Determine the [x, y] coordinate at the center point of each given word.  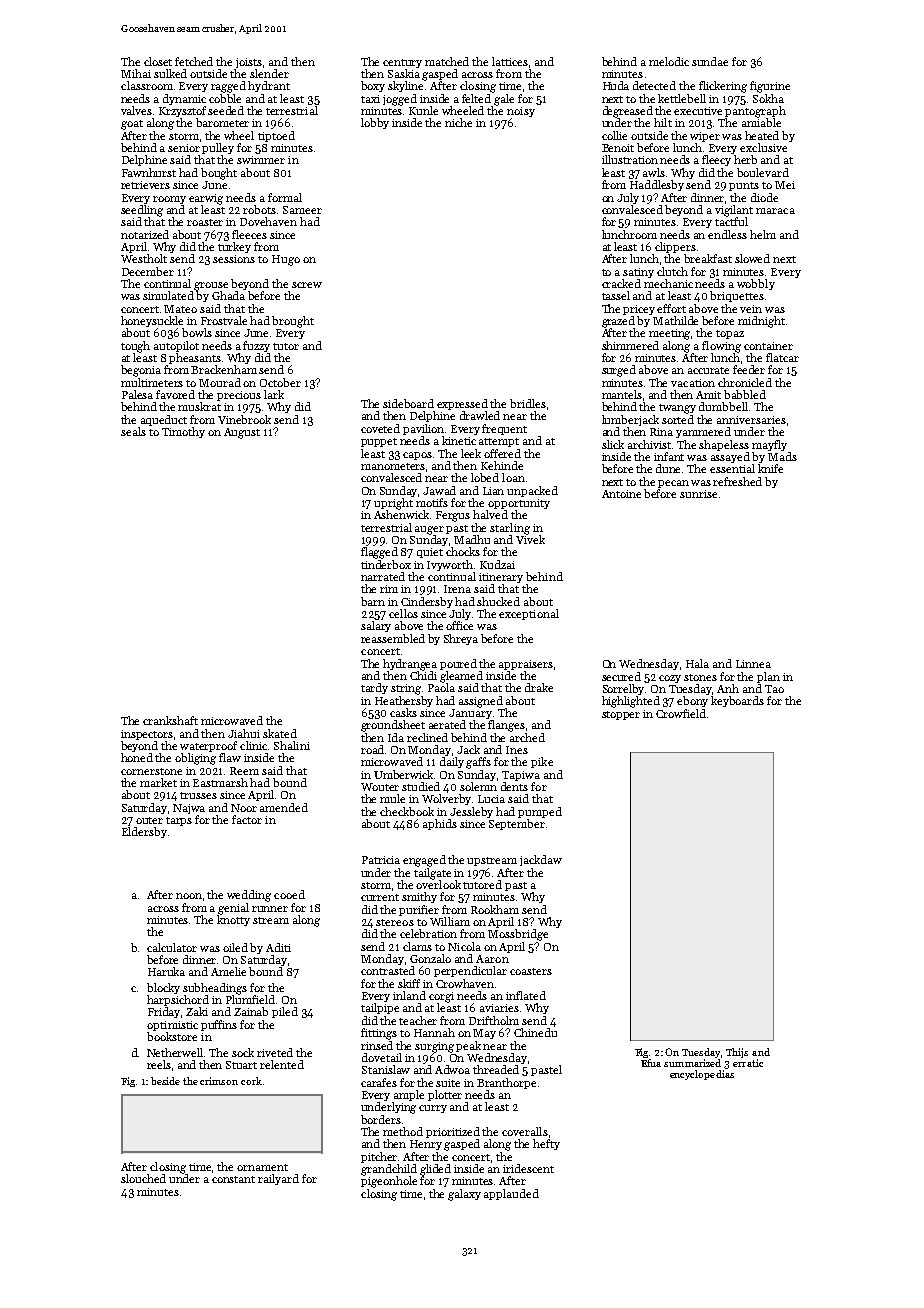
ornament [262, 1167]
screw [307, 285]
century [402, 63]
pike [542, 762]
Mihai [136, 73]
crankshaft [170, 720]
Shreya [461, 639]
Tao [774, 689]
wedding [249, 896]
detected [654, 85]
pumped [540, 812]
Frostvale [224, 320]
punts [744, 186]
